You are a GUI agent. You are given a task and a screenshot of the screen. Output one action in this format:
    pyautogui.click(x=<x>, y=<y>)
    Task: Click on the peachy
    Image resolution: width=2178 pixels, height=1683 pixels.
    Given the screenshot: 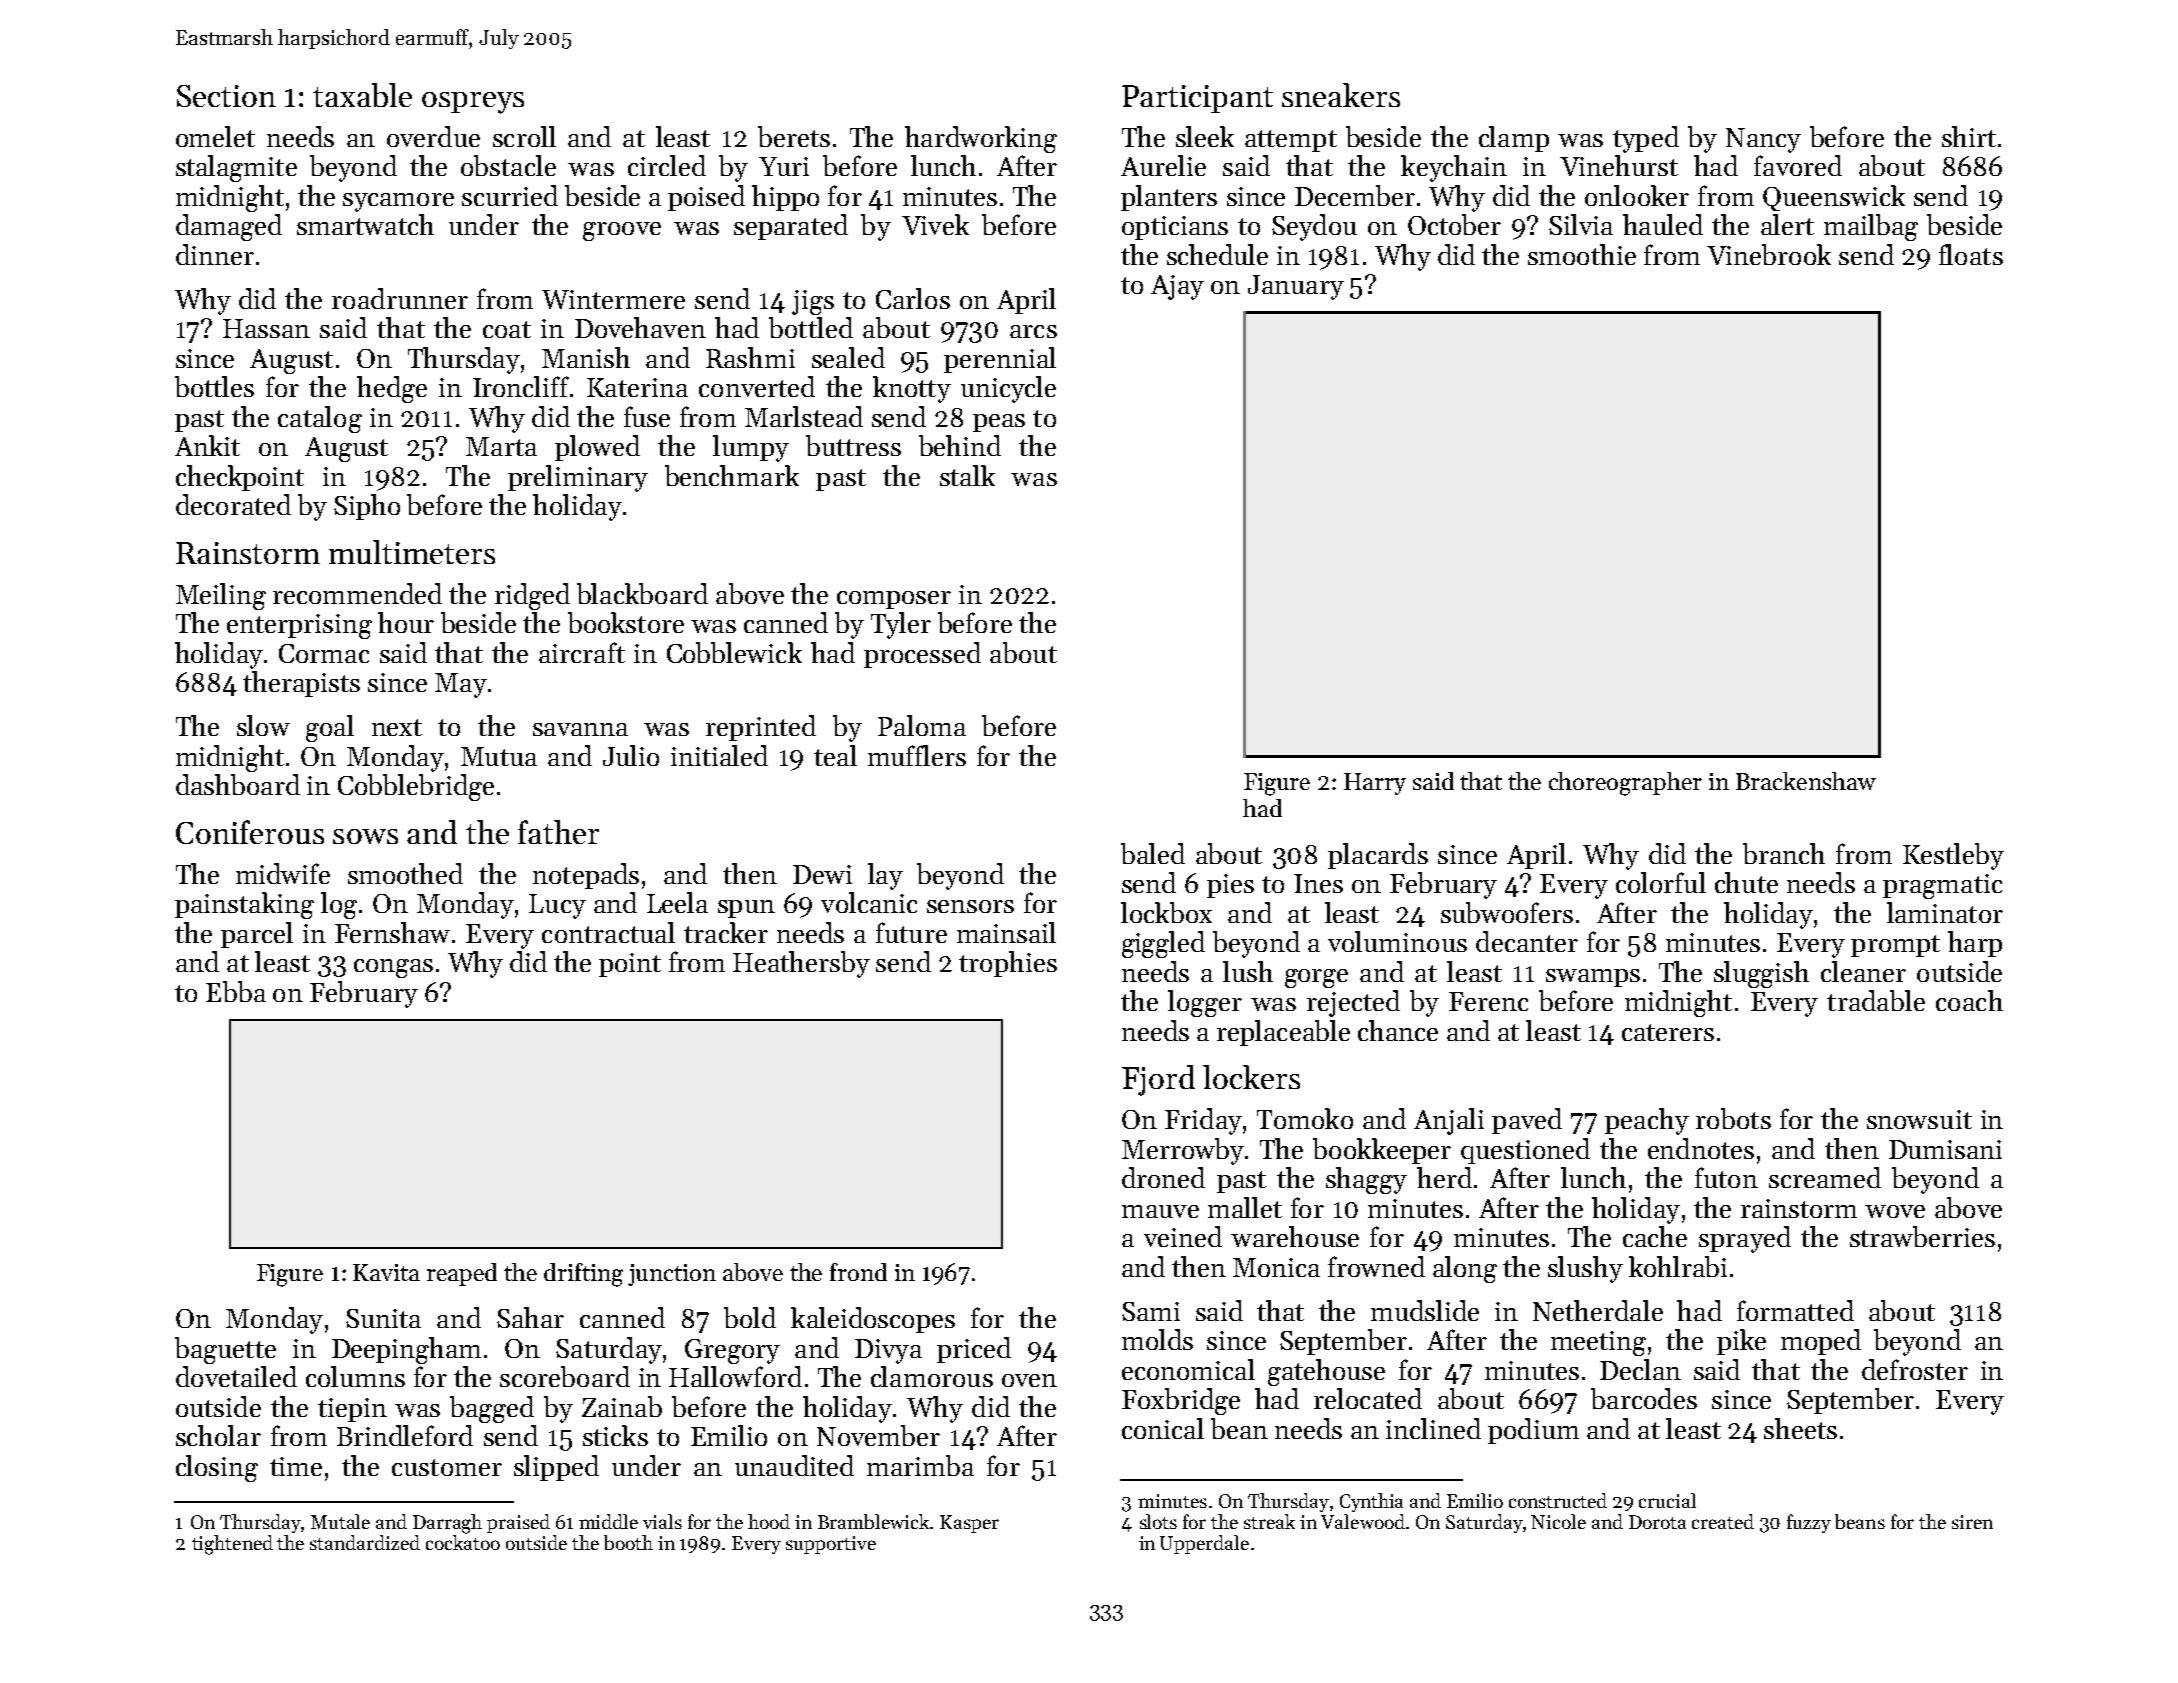 What is the action you would take?
    pyautogui.click(x=1647, y=1121)
